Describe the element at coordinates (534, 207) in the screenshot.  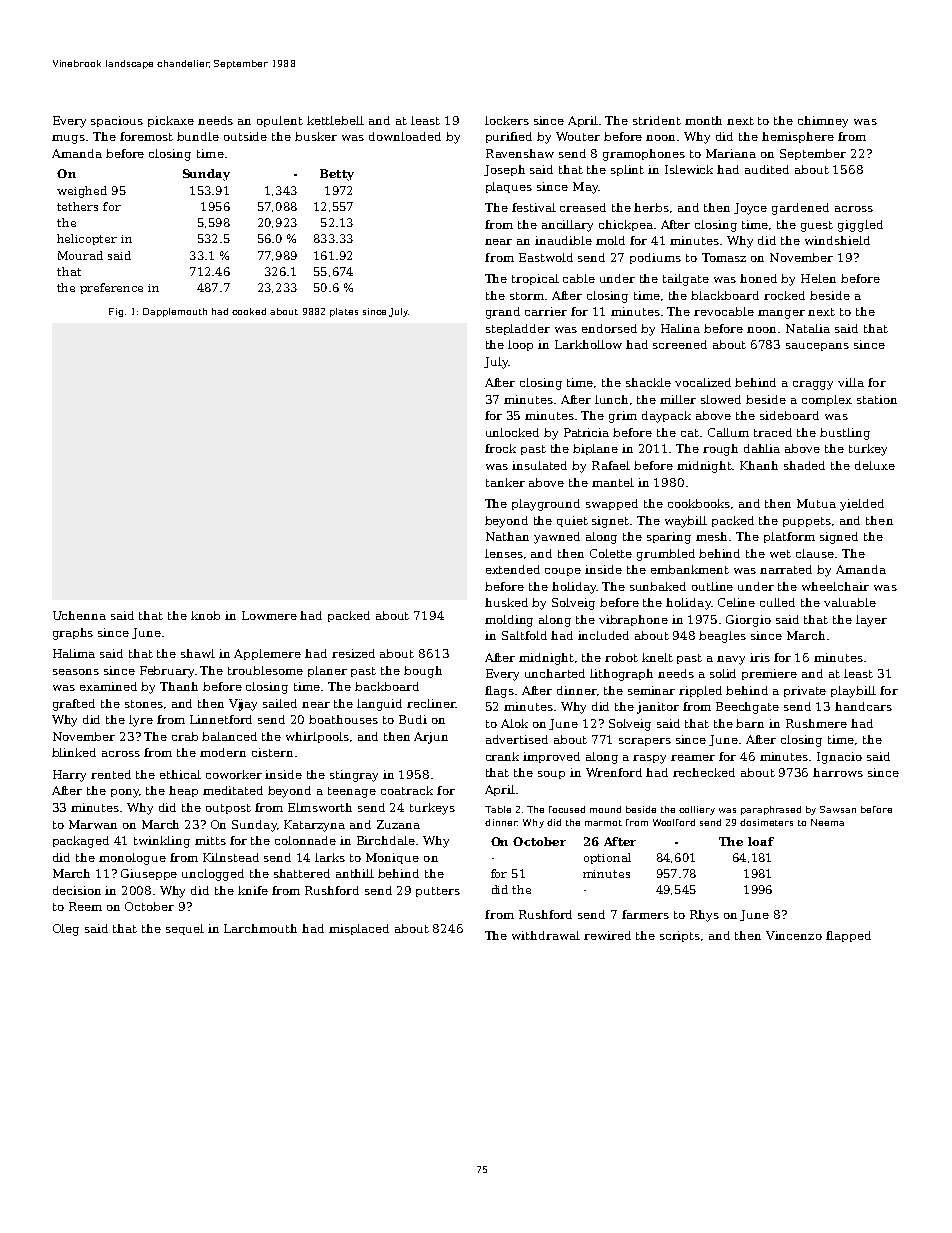
I see `festival` at that location.
